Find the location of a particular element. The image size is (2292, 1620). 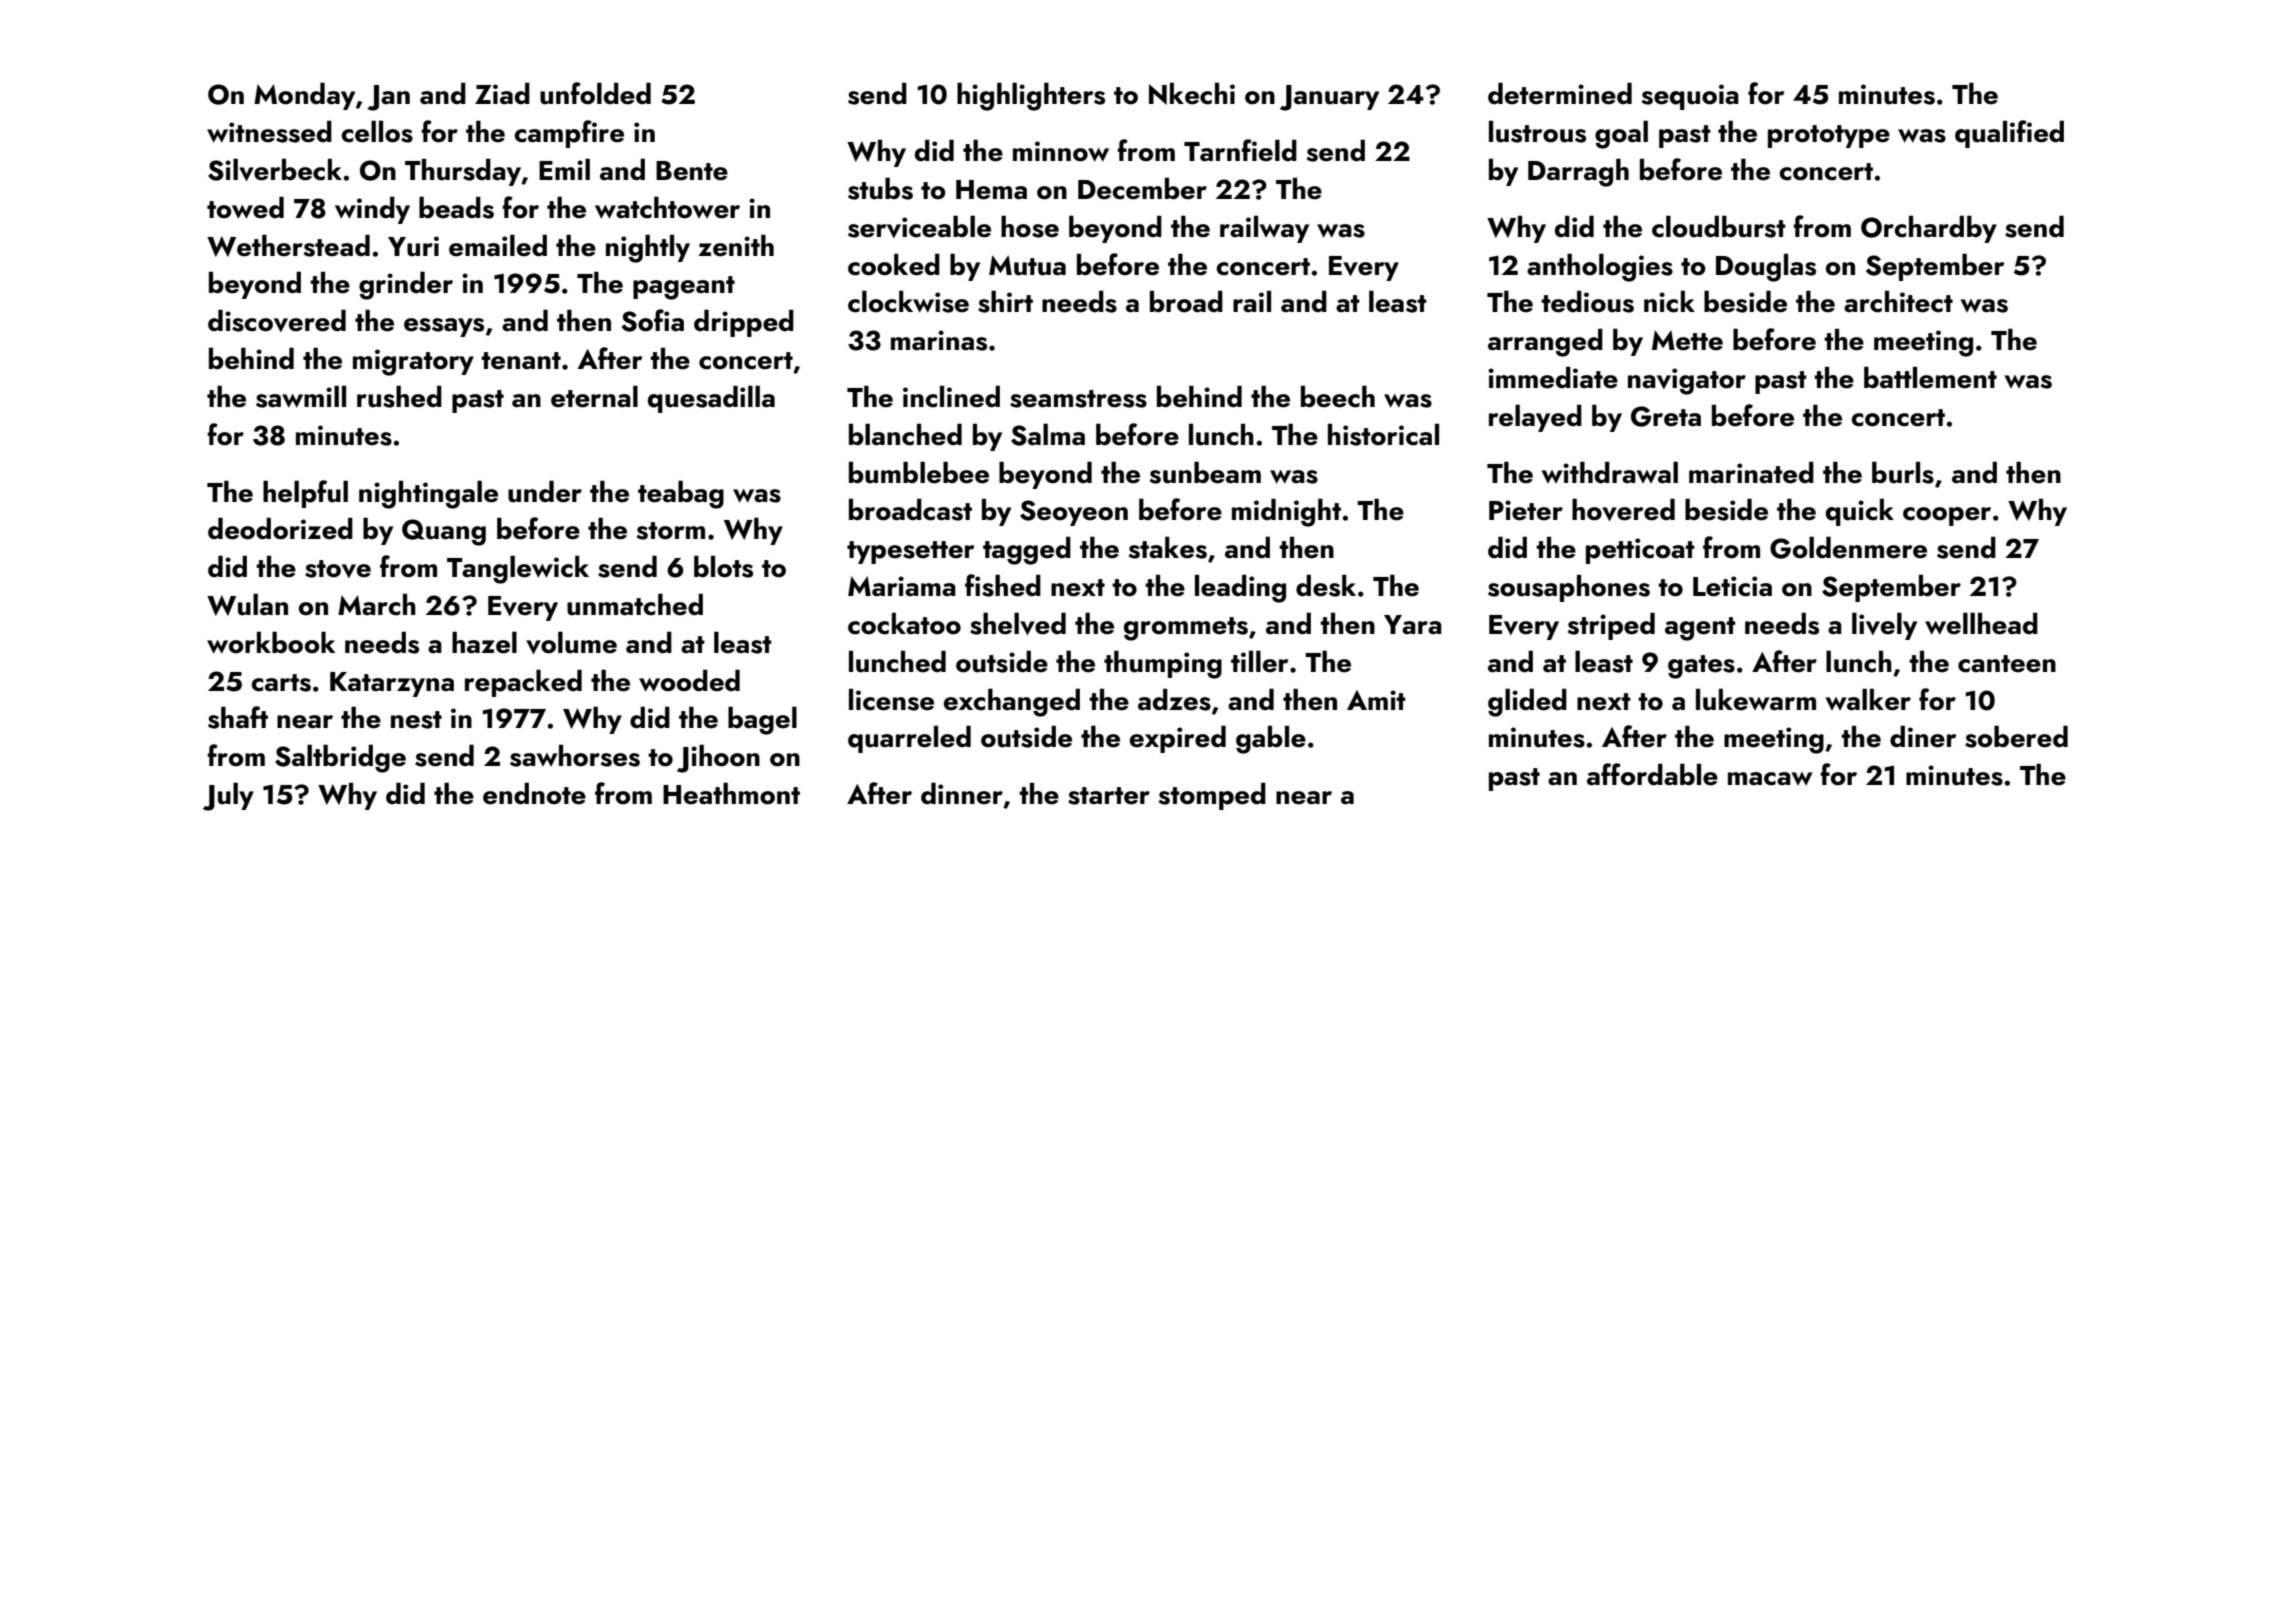

Mutua is located at coordinates (1027, 265).
